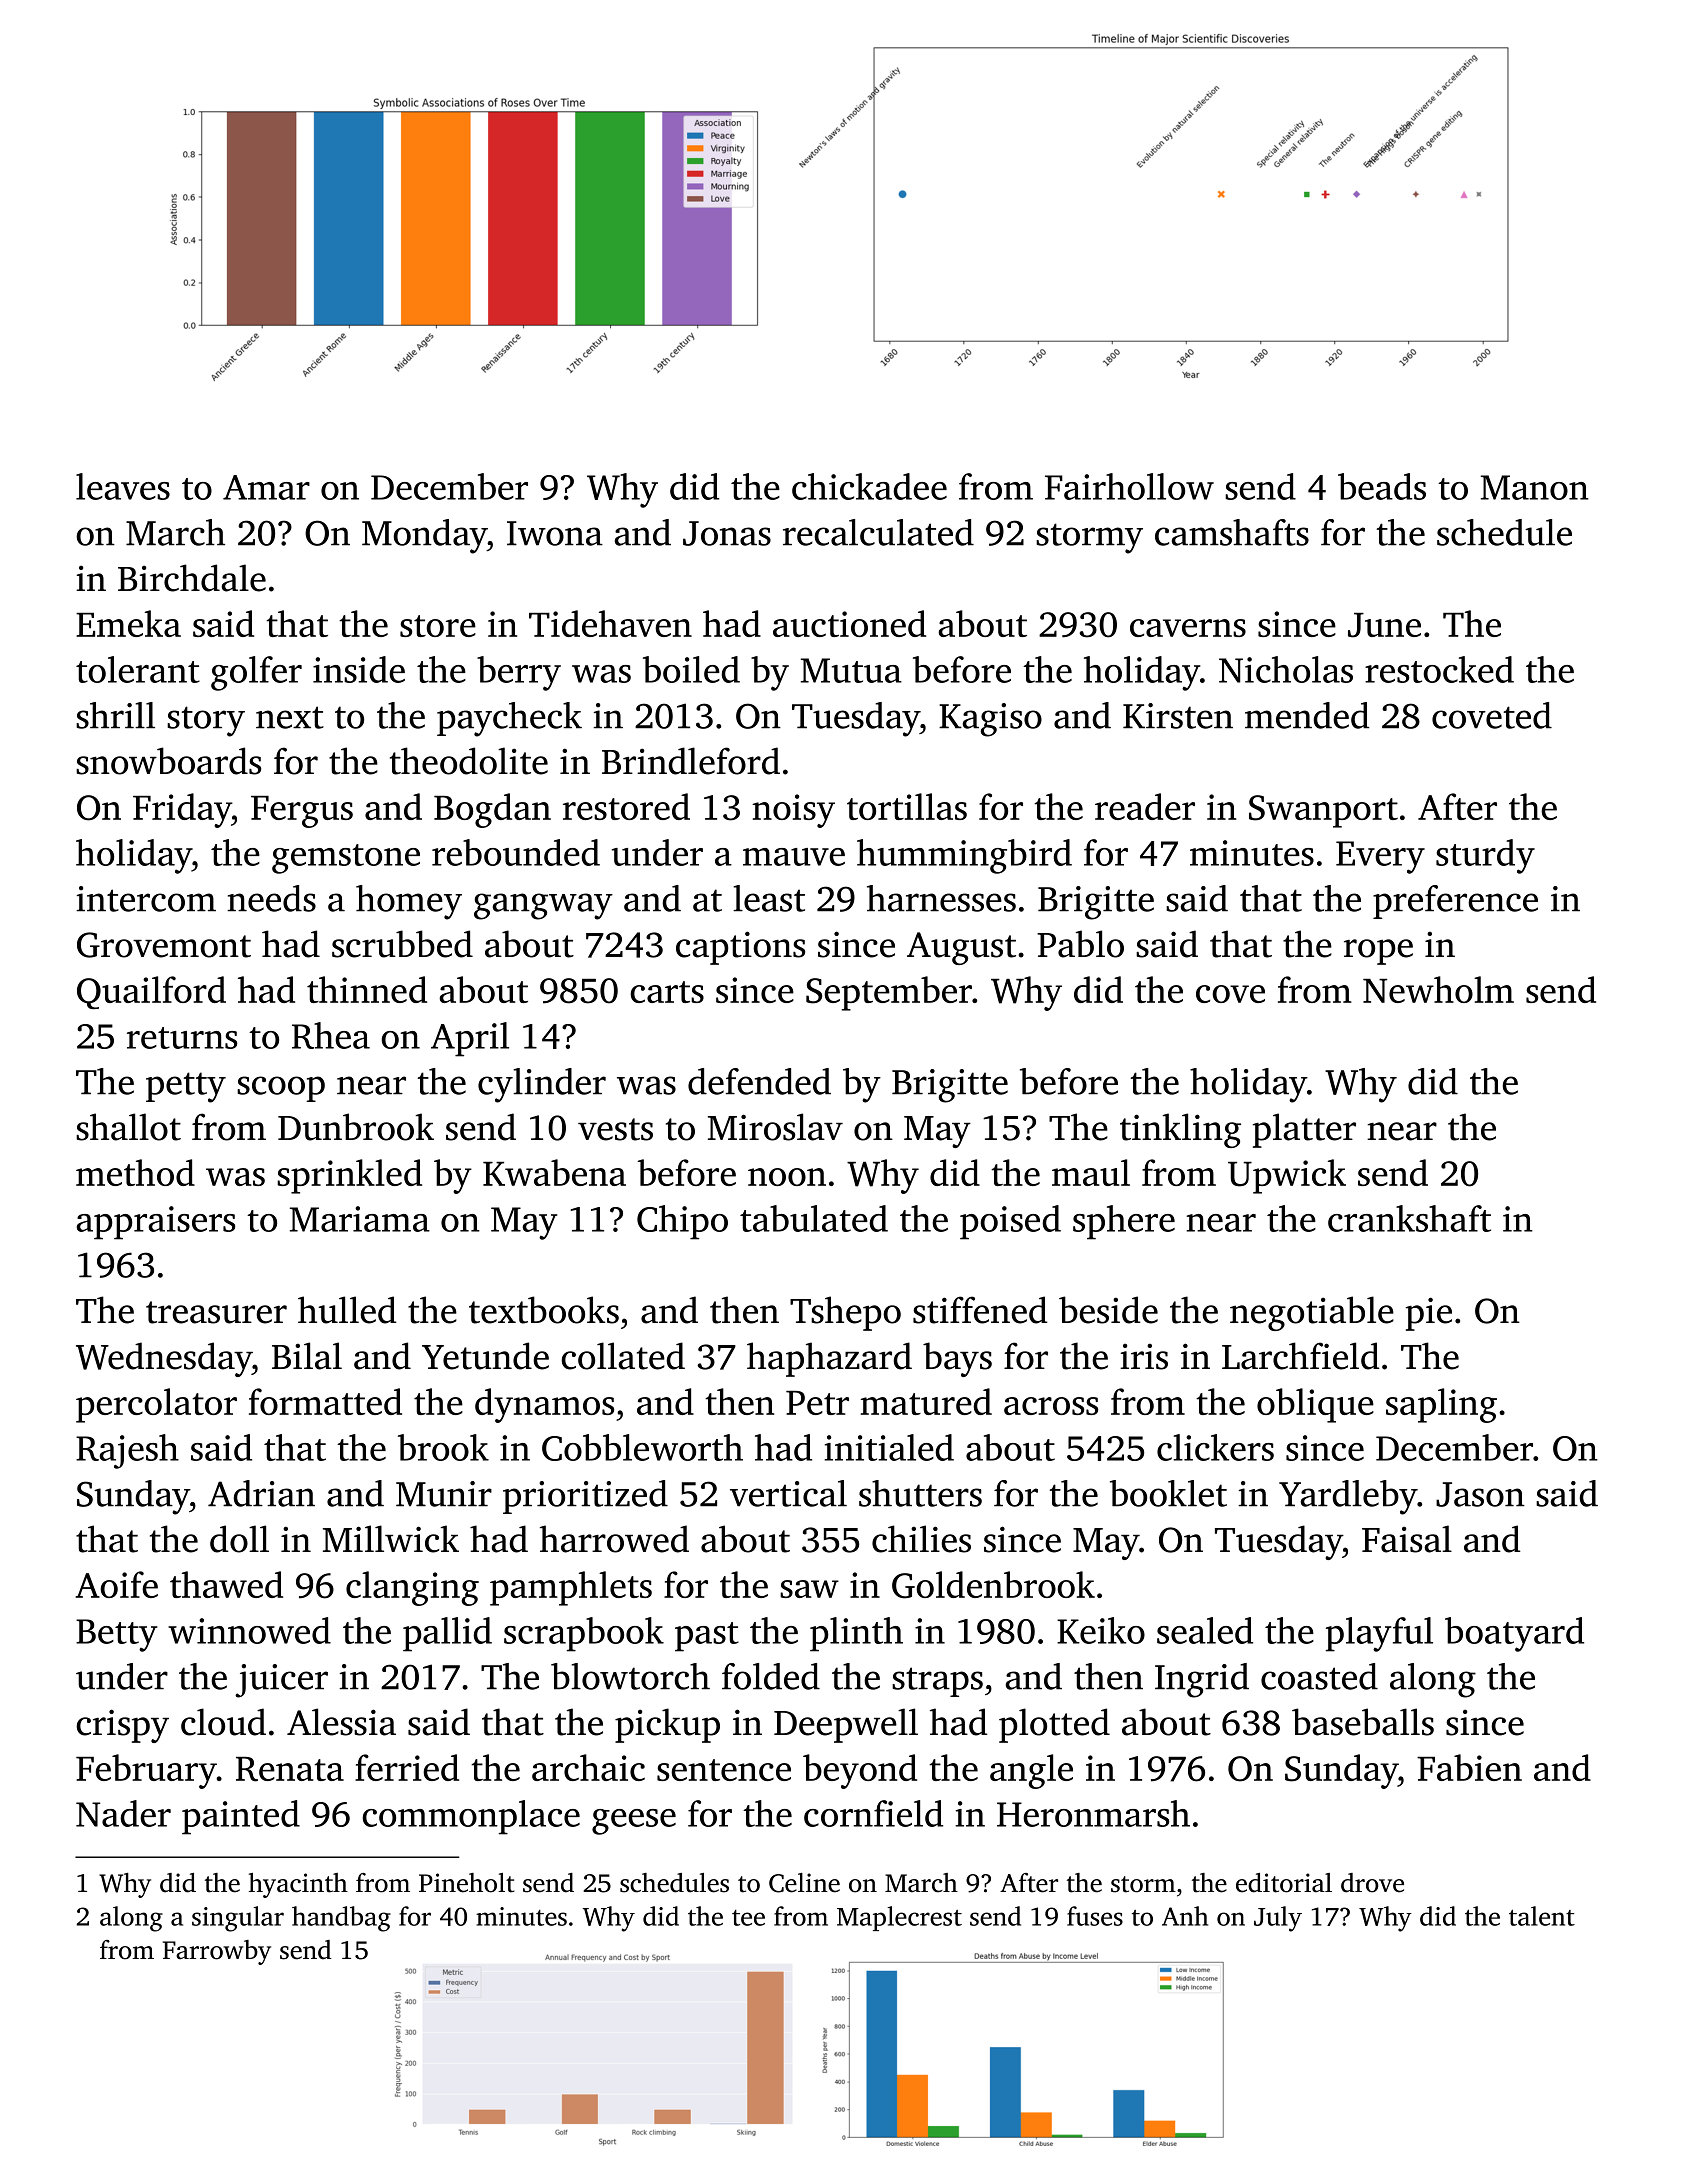  What do you see at coordinates (682, 1222) in the page?
I see `Chipo` at bounding box center [682, 1222].
